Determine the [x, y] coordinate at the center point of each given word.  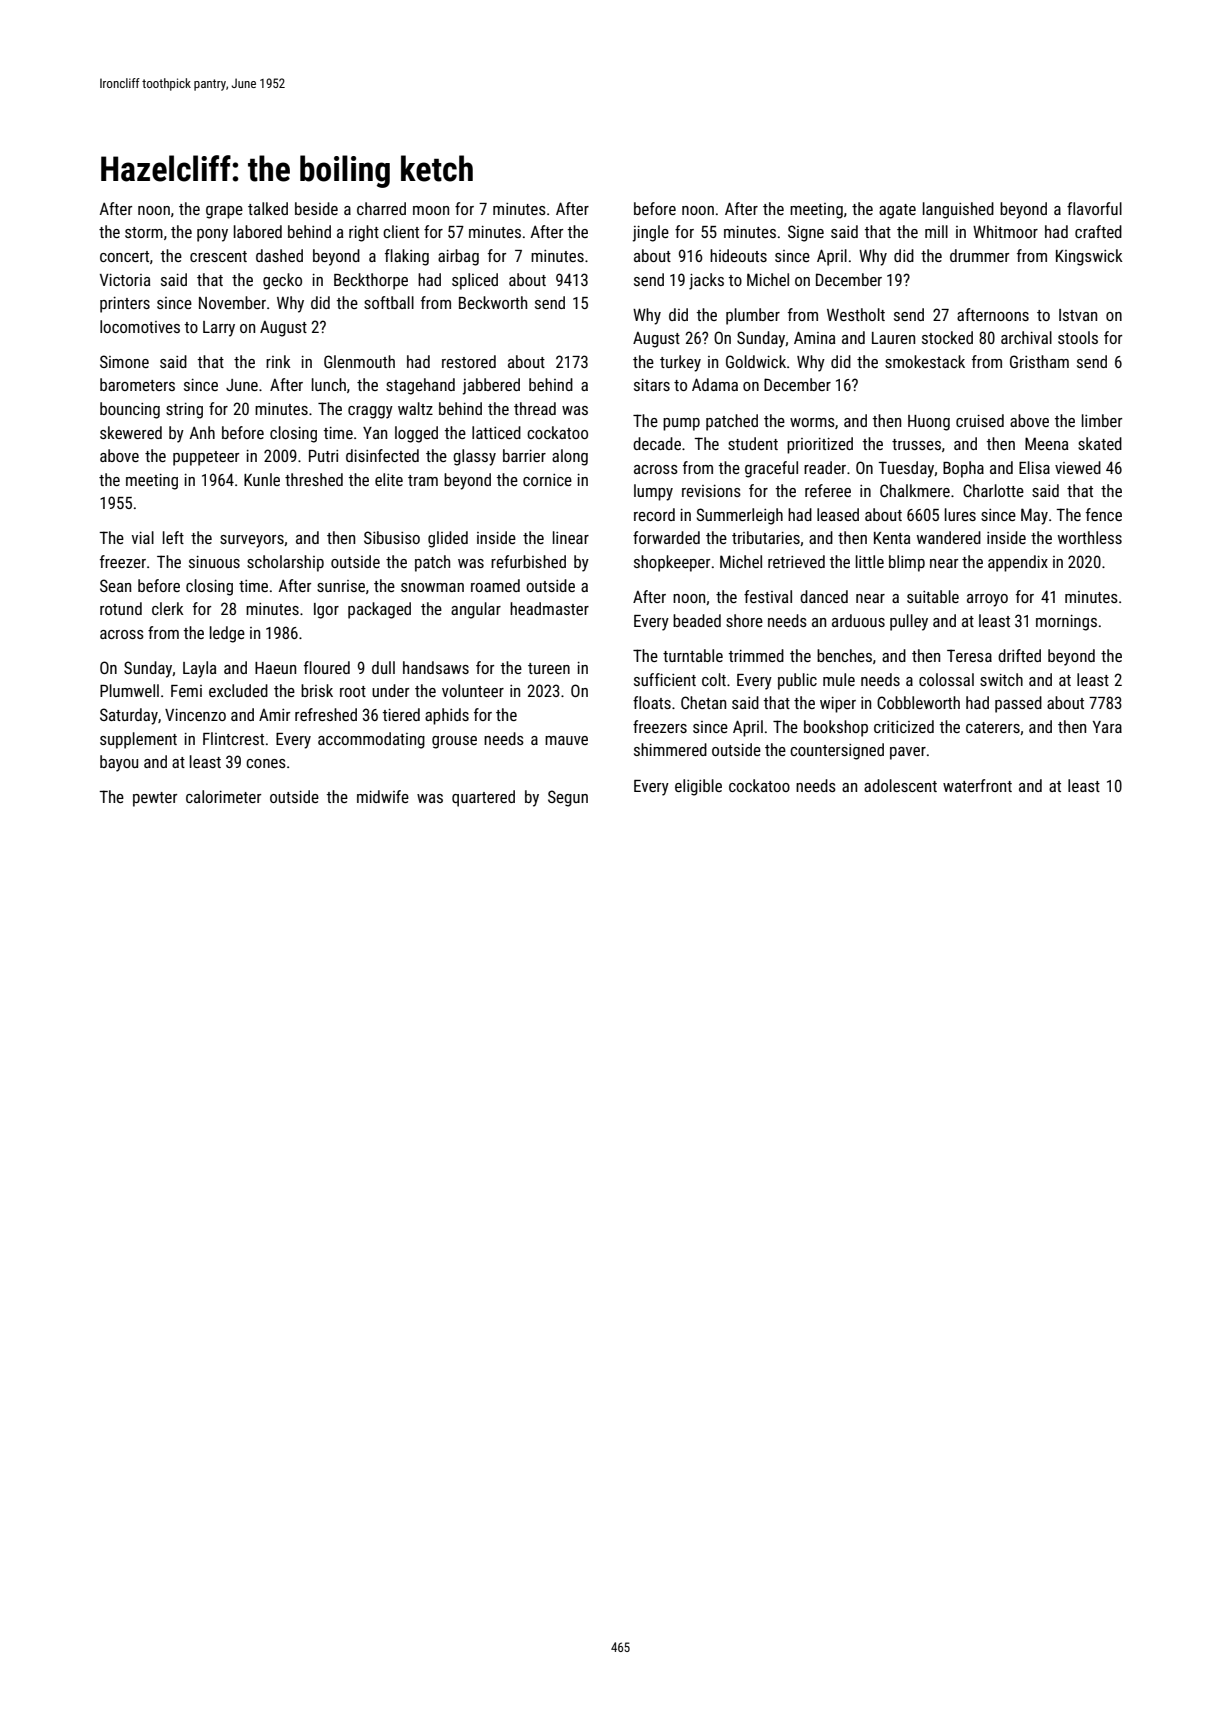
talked [268, 208]
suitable [933, 596]
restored [469, 361]
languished [958, 210]
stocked [947, 337]
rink [278, 361]
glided [448, 539]
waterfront [977, 785]
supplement [138, 740]
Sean [115, 585]
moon [431, 210]
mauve [566, 740]
